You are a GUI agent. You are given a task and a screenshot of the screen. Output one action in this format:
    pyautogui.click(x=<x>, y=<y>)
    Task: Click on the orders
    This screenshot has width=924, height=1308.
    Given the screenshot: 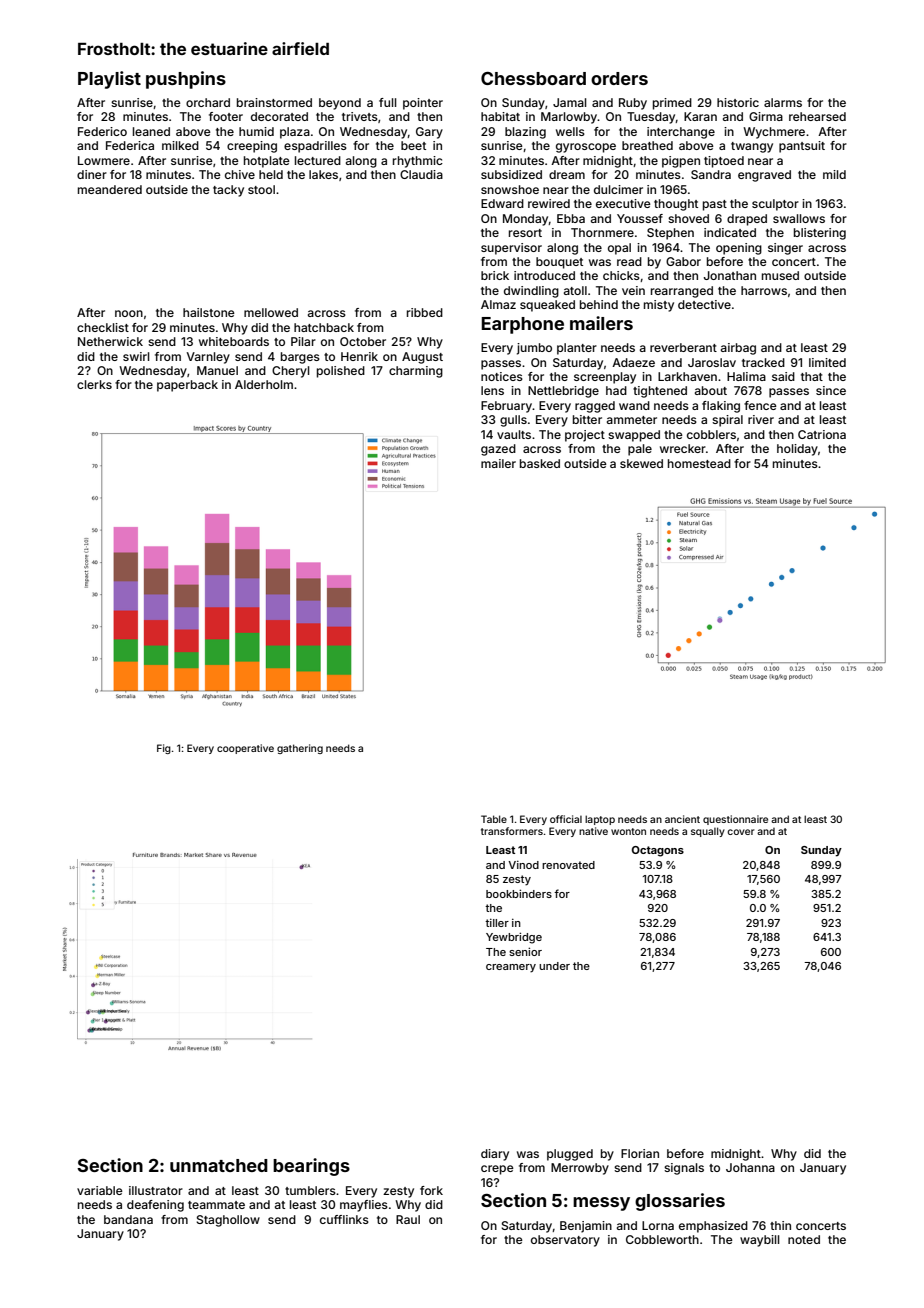 What is the action you would take?
    pyautogui.click(x=619, y=78)
